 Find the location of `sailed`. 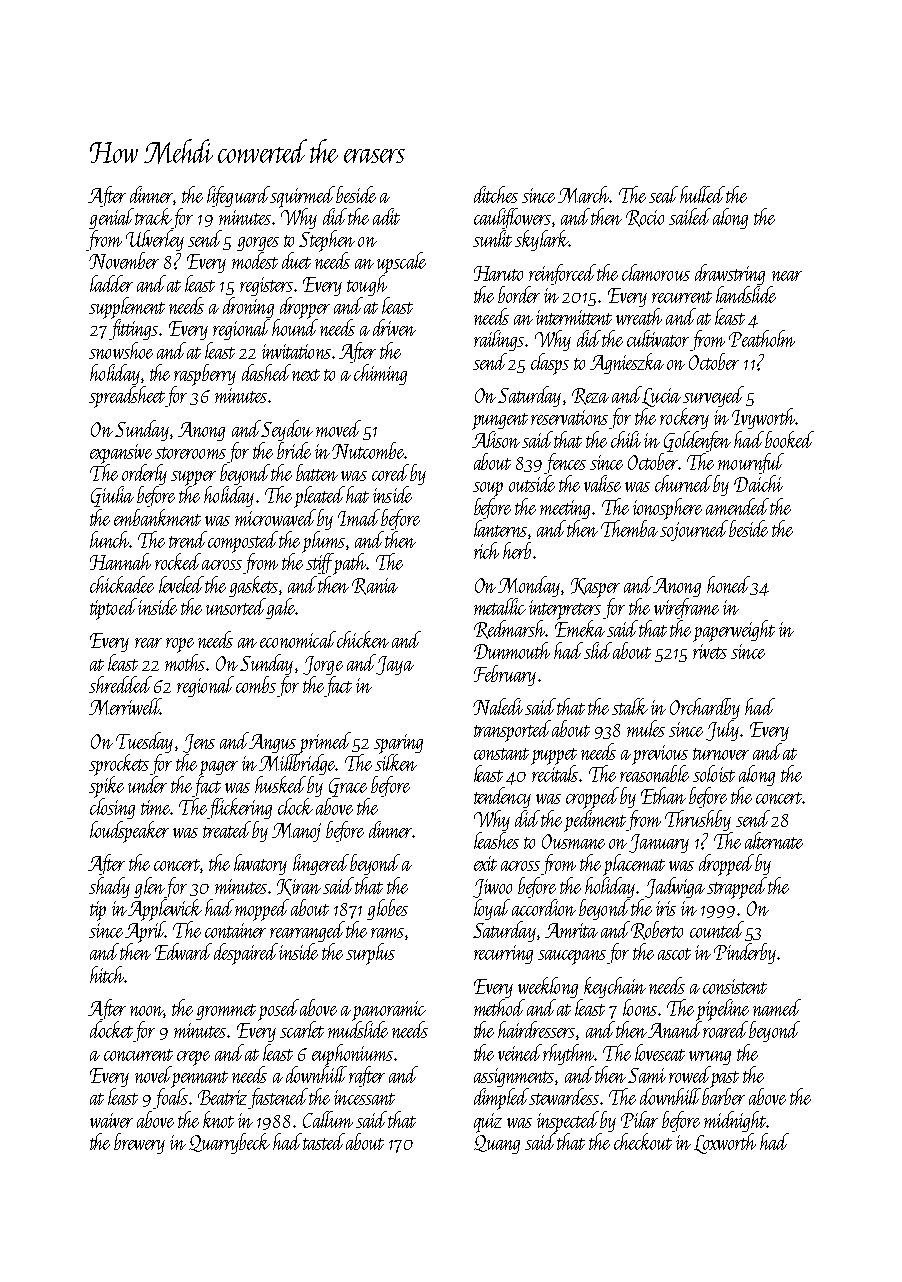

sailed is located at coordinates (690, 216).
